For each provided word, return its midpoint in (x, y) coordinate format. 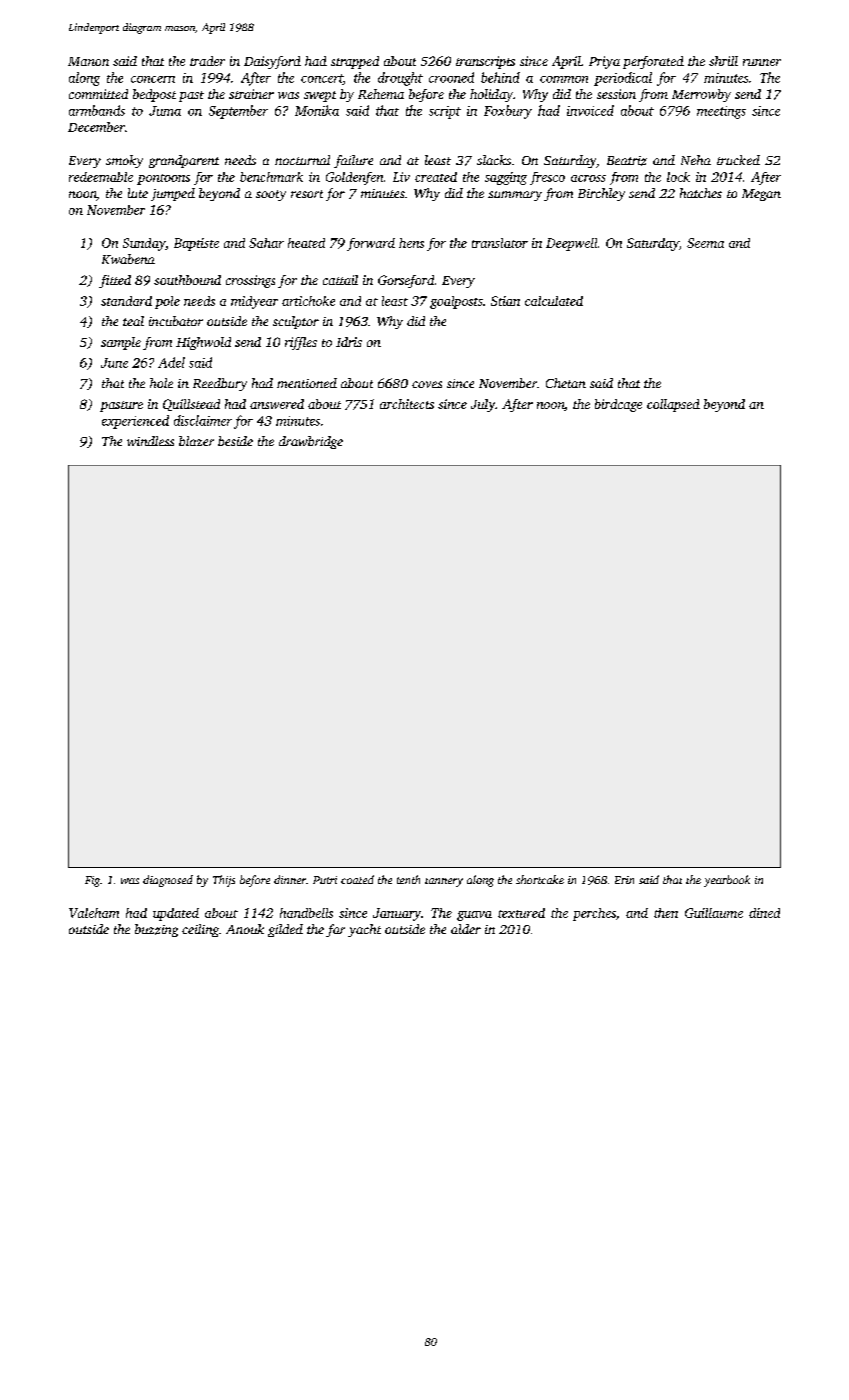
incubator (176, 321)
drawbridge (311, 442)
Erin (624, 880)
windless (150, 441)
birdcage (618, 405)
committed (98, 94)
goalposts (456, 302)
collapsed (673, 405)
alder (466, 929)
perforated (653, 62)
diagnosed (168, 881)
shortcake (540, 879)
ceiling (200, 930)
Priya (604, 62)
